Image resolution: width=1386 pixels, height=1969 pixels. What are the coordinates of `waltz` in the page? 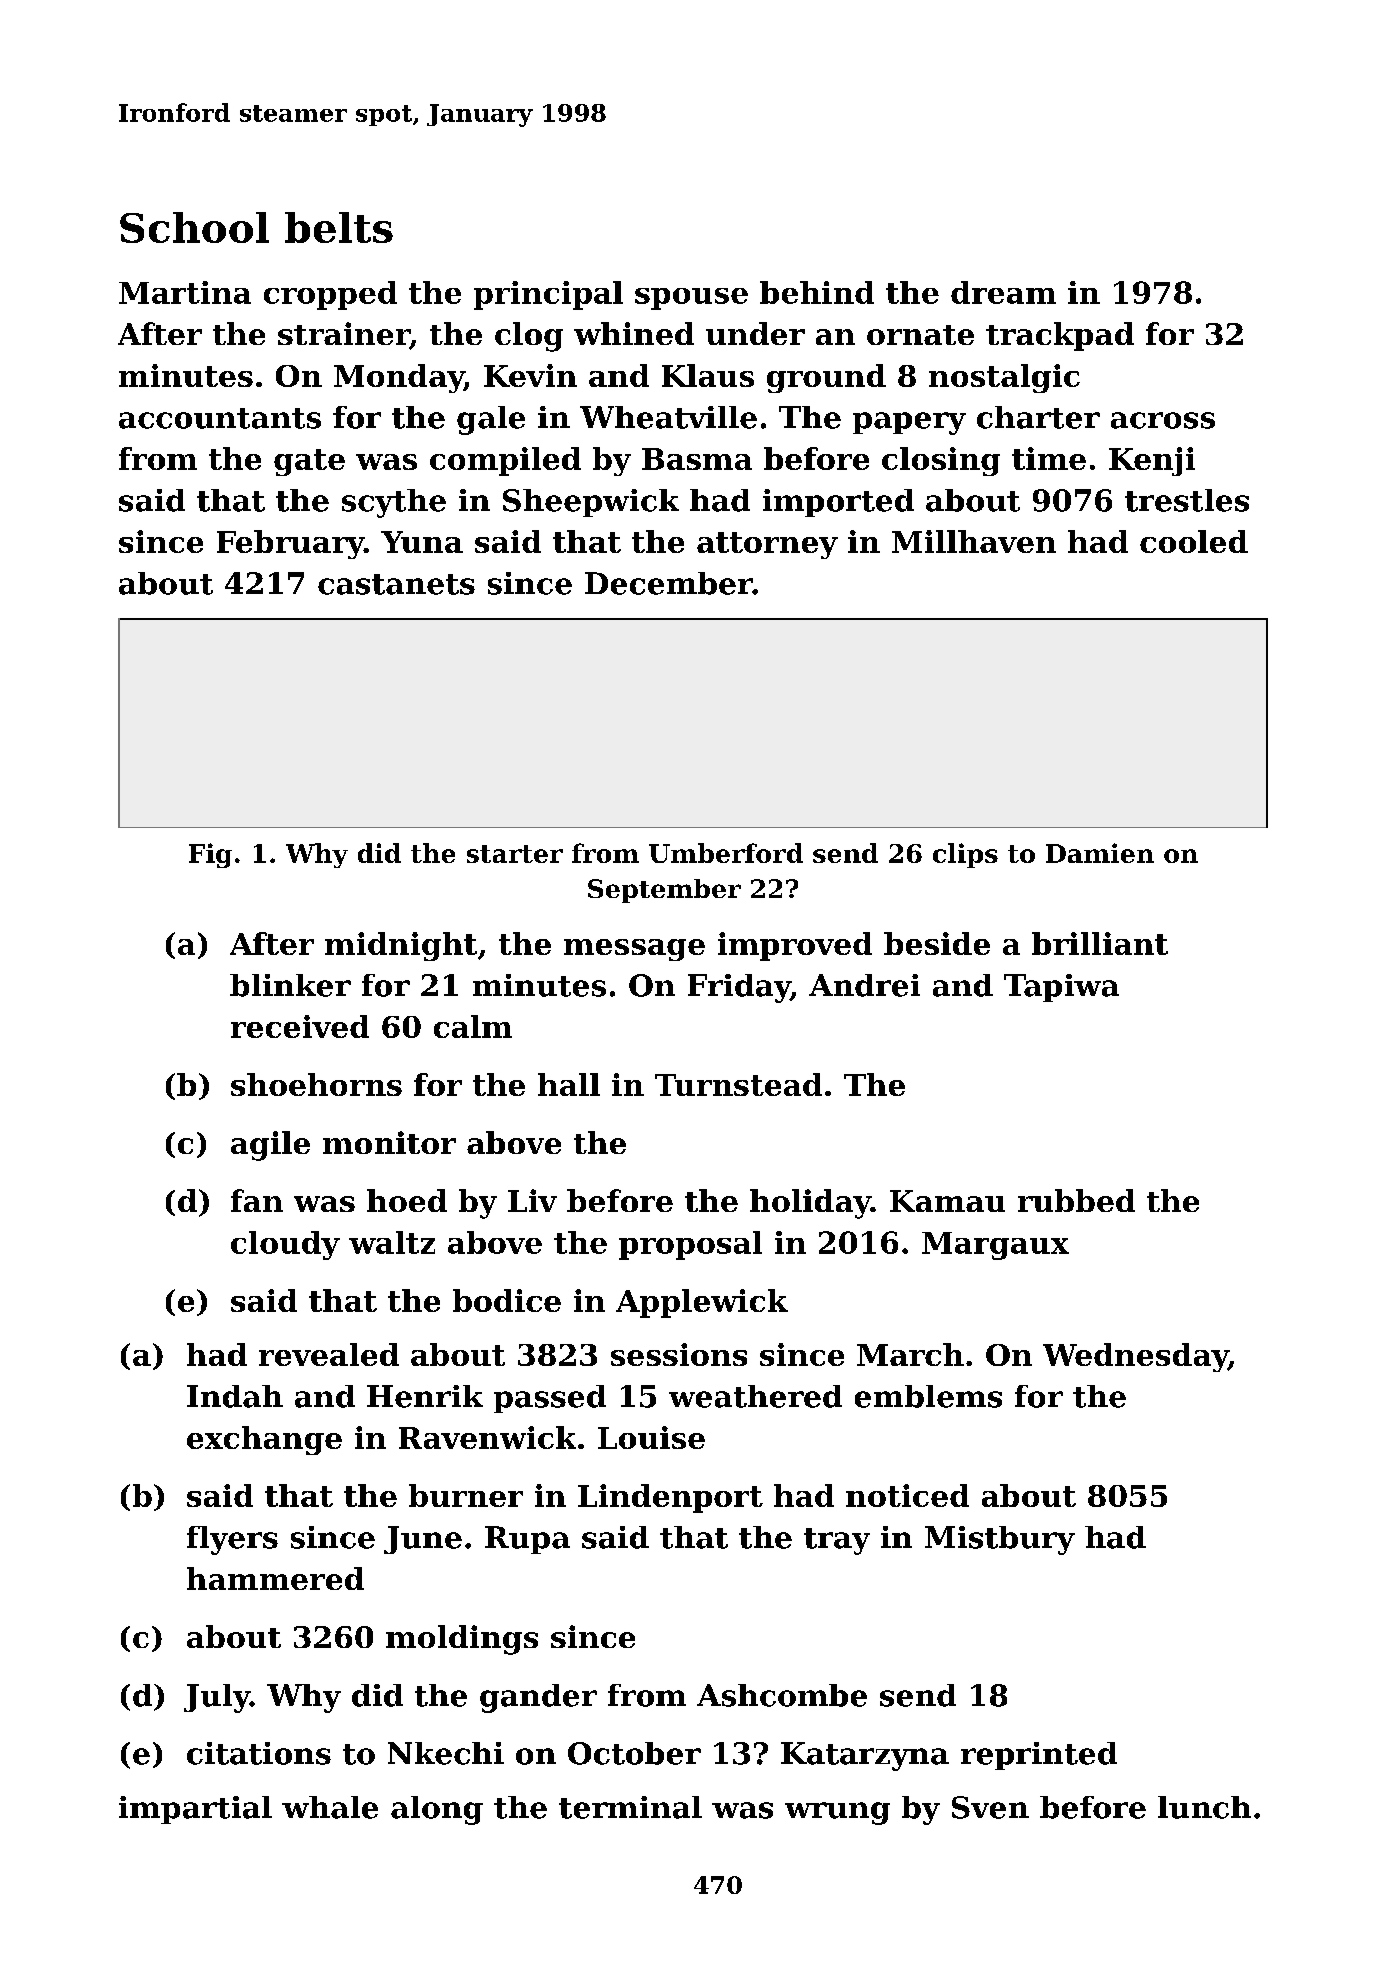 It's located at (392, 1242).
